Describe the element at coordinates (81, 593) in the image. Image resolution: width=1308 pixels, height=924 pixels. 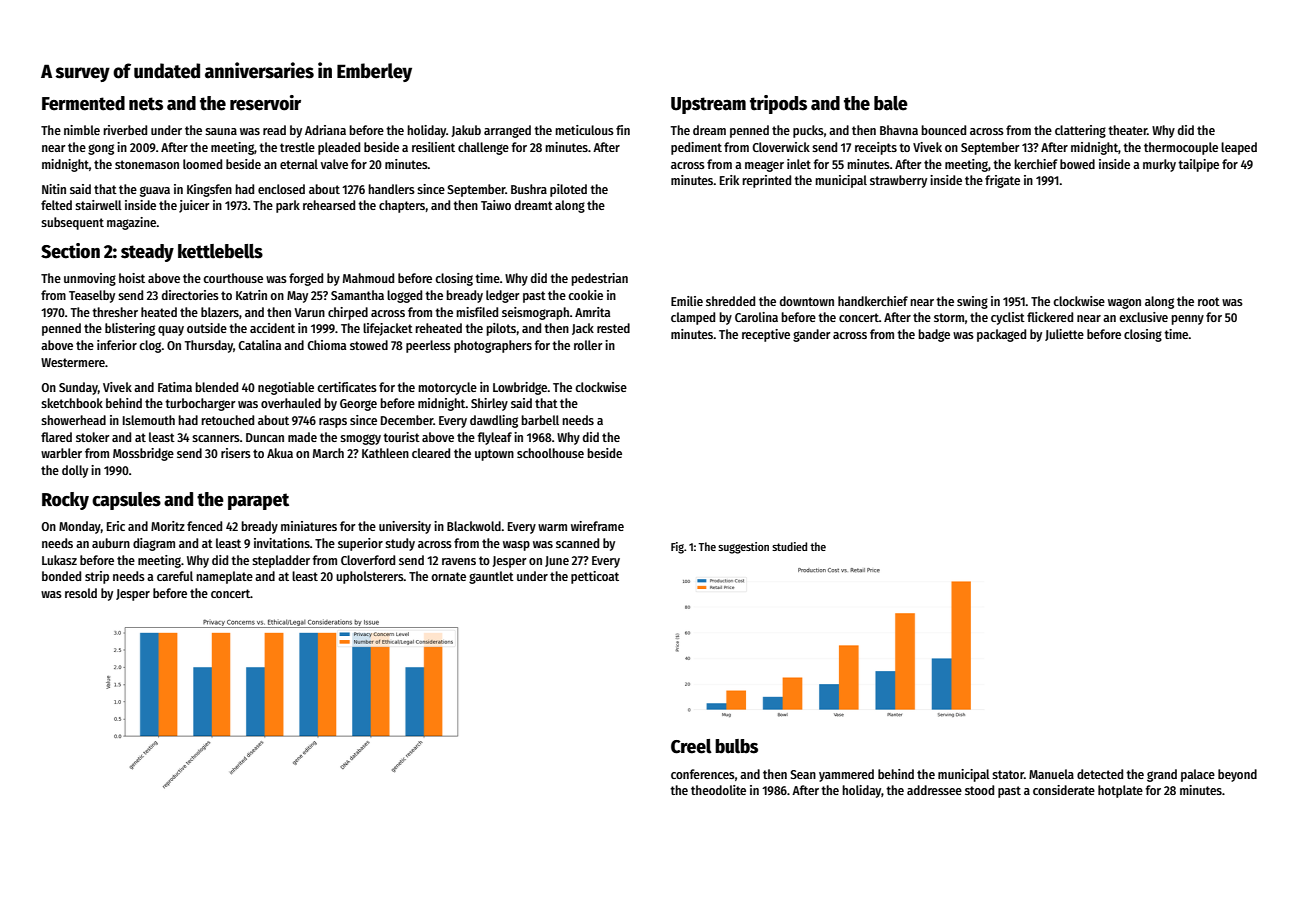
I see `resold` at that location.
